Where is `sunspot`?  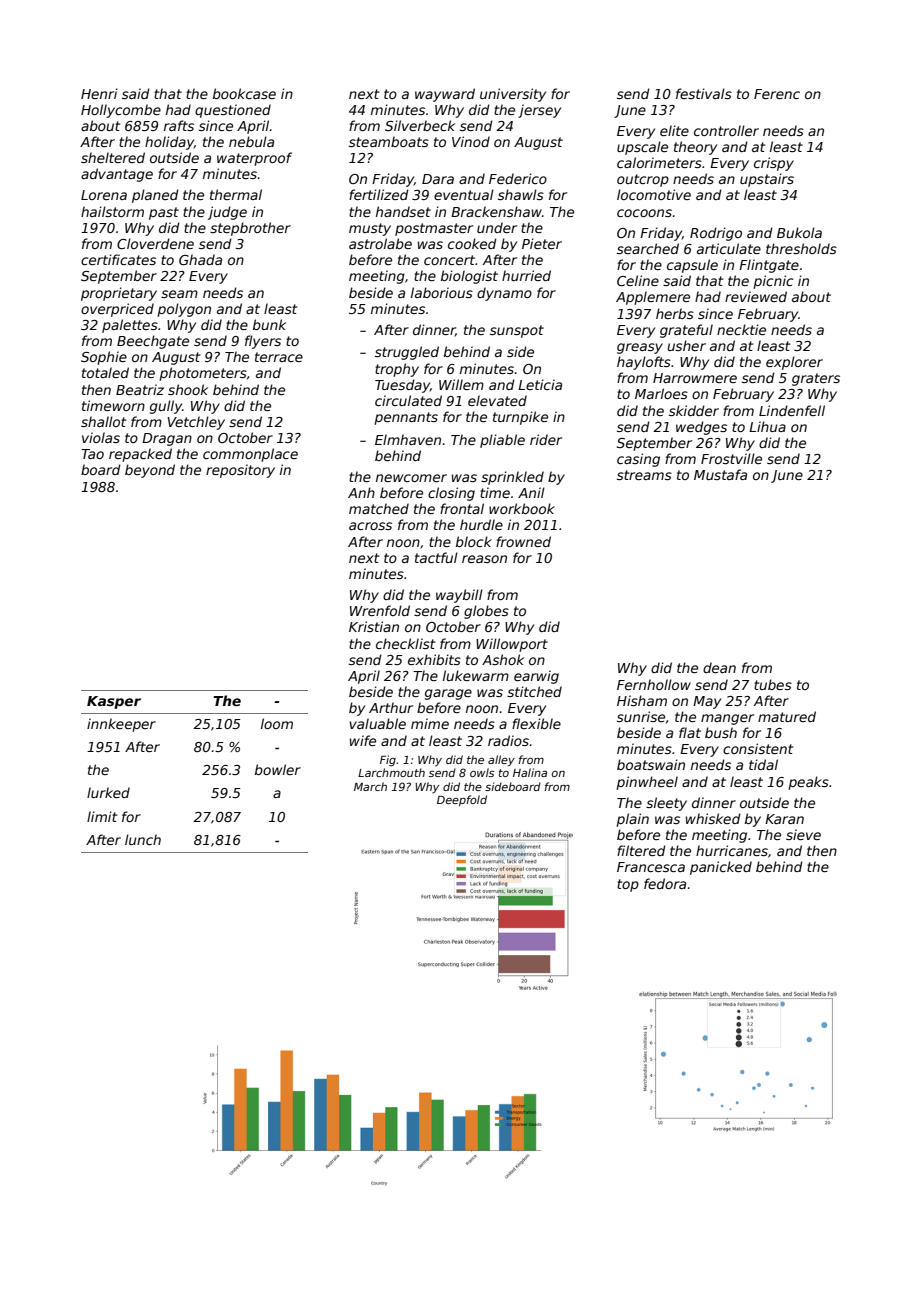 sunspot is located at coordinates (517, 331).
